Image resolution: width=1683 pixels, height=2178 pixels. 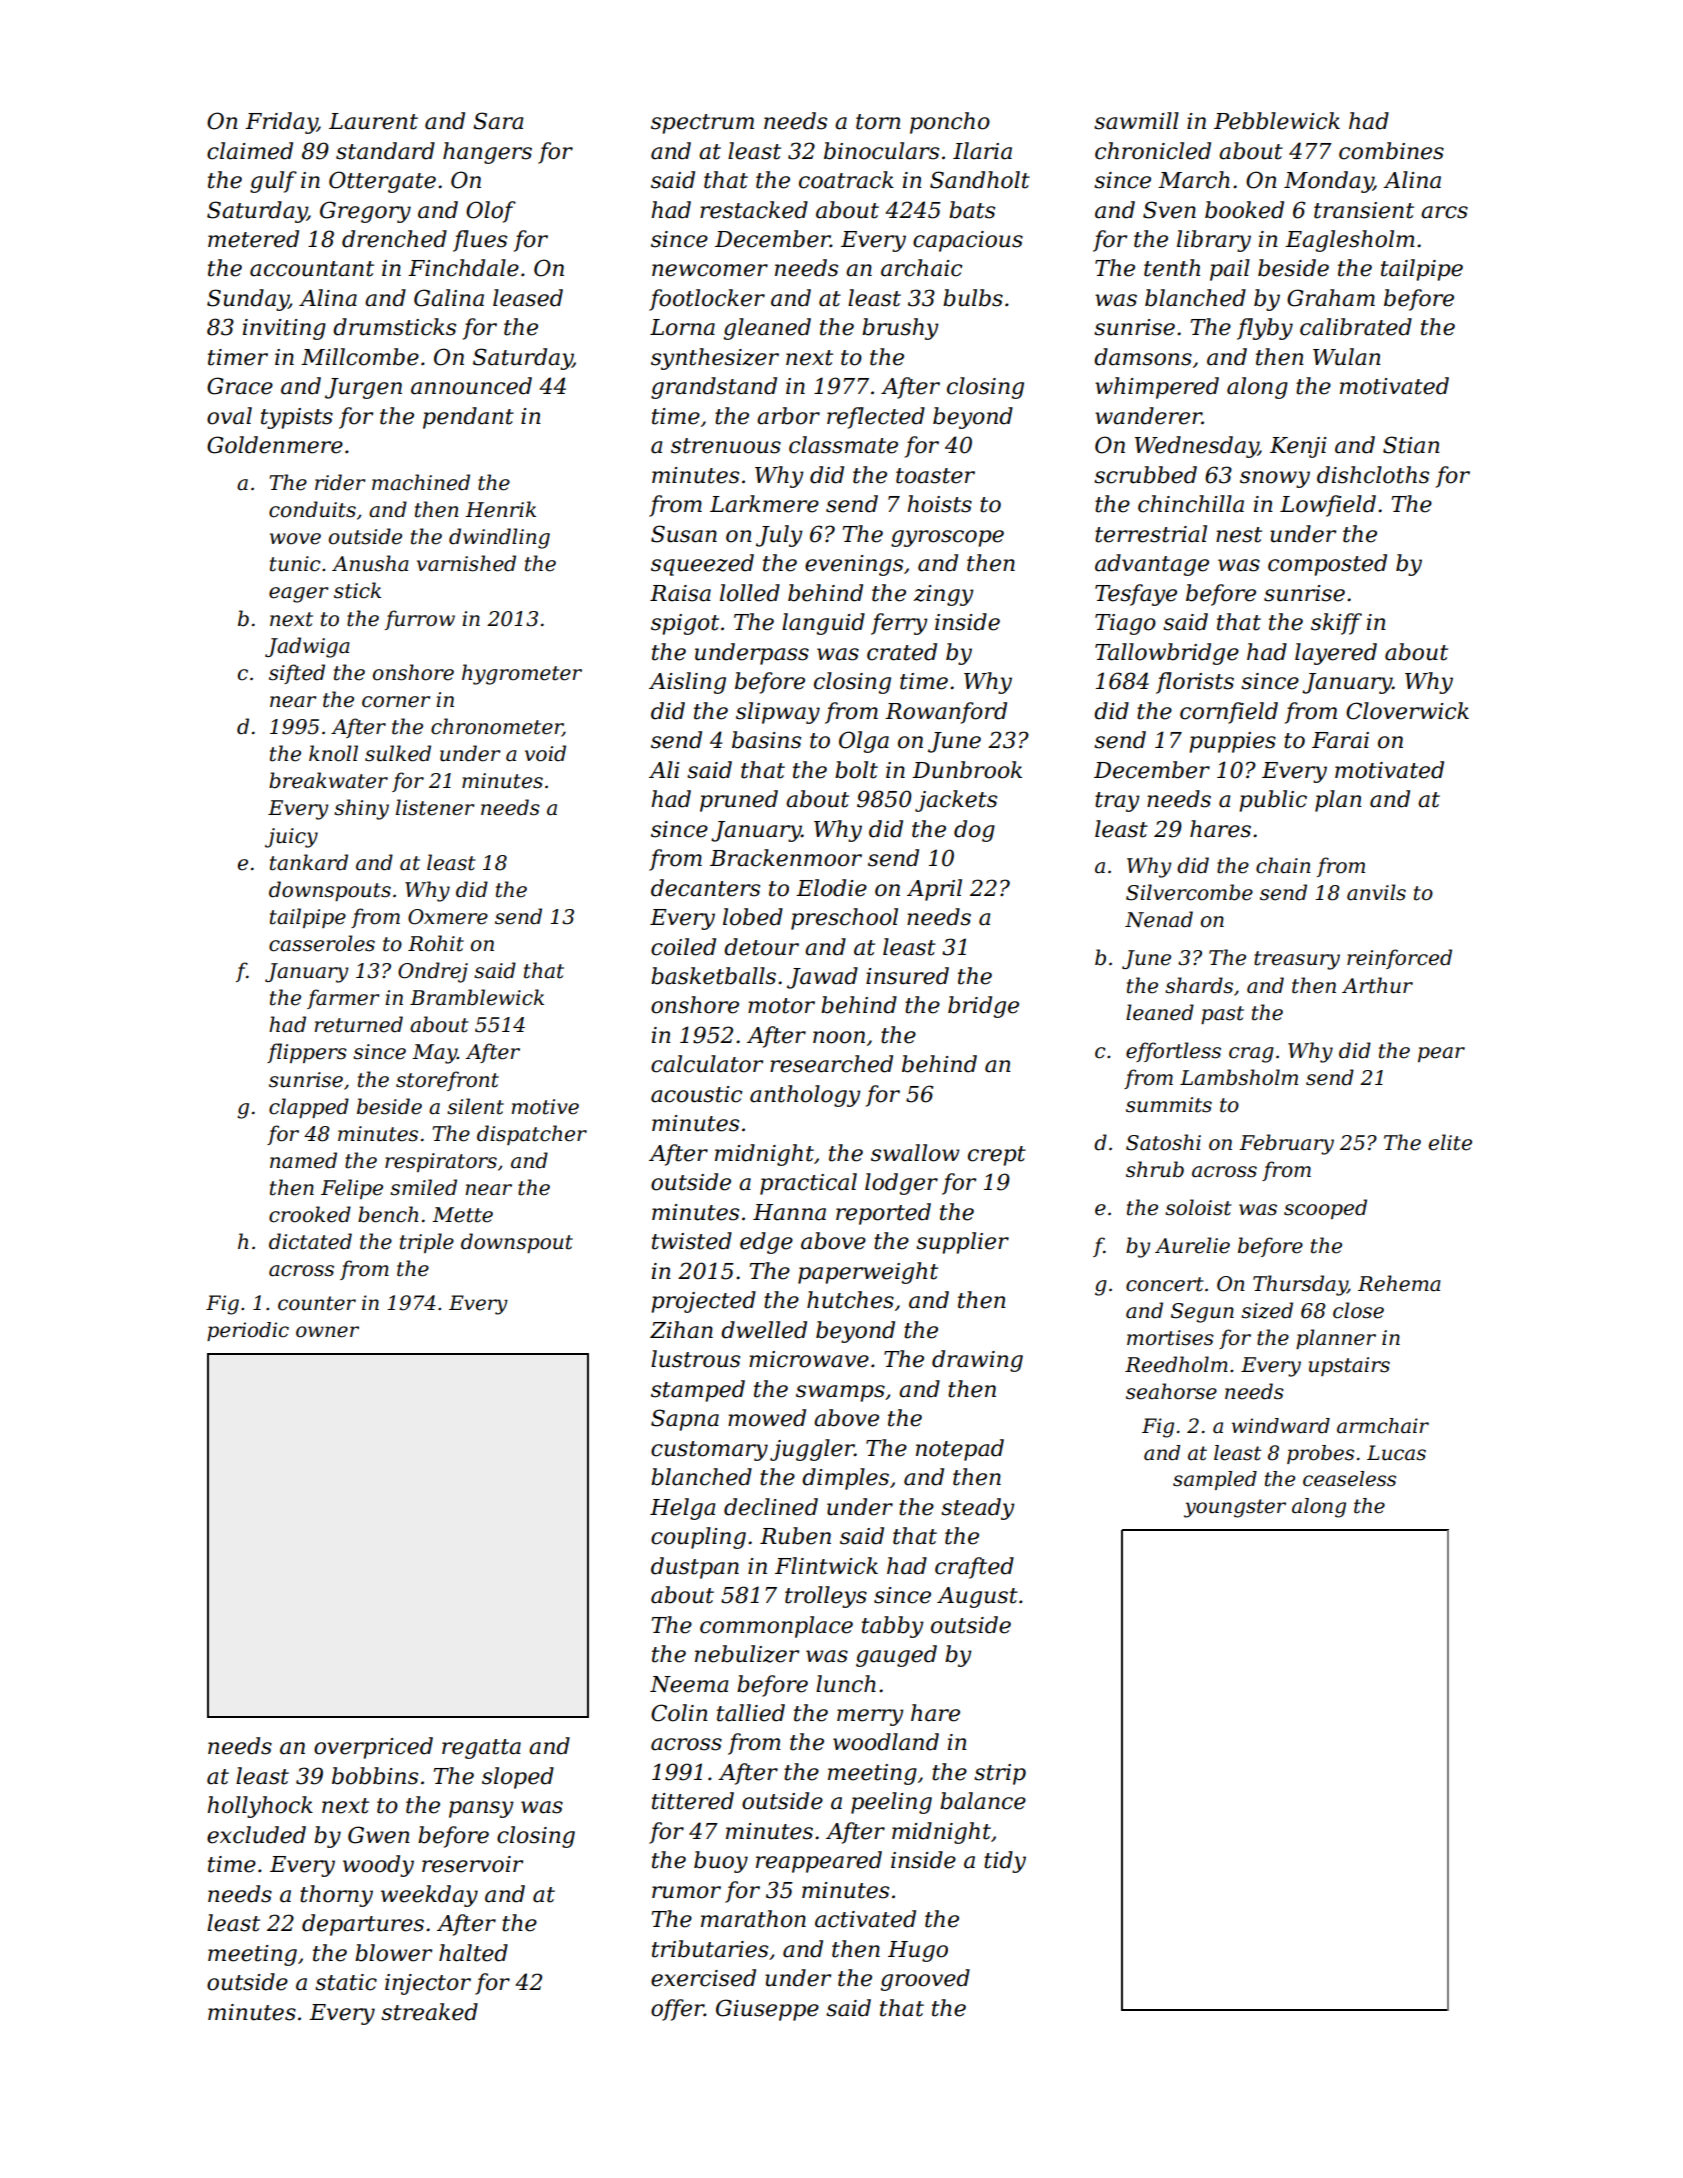 What do you see at coordinates (935, 476) in the page?
I see `toaster` at bounding box center [935, 476].
